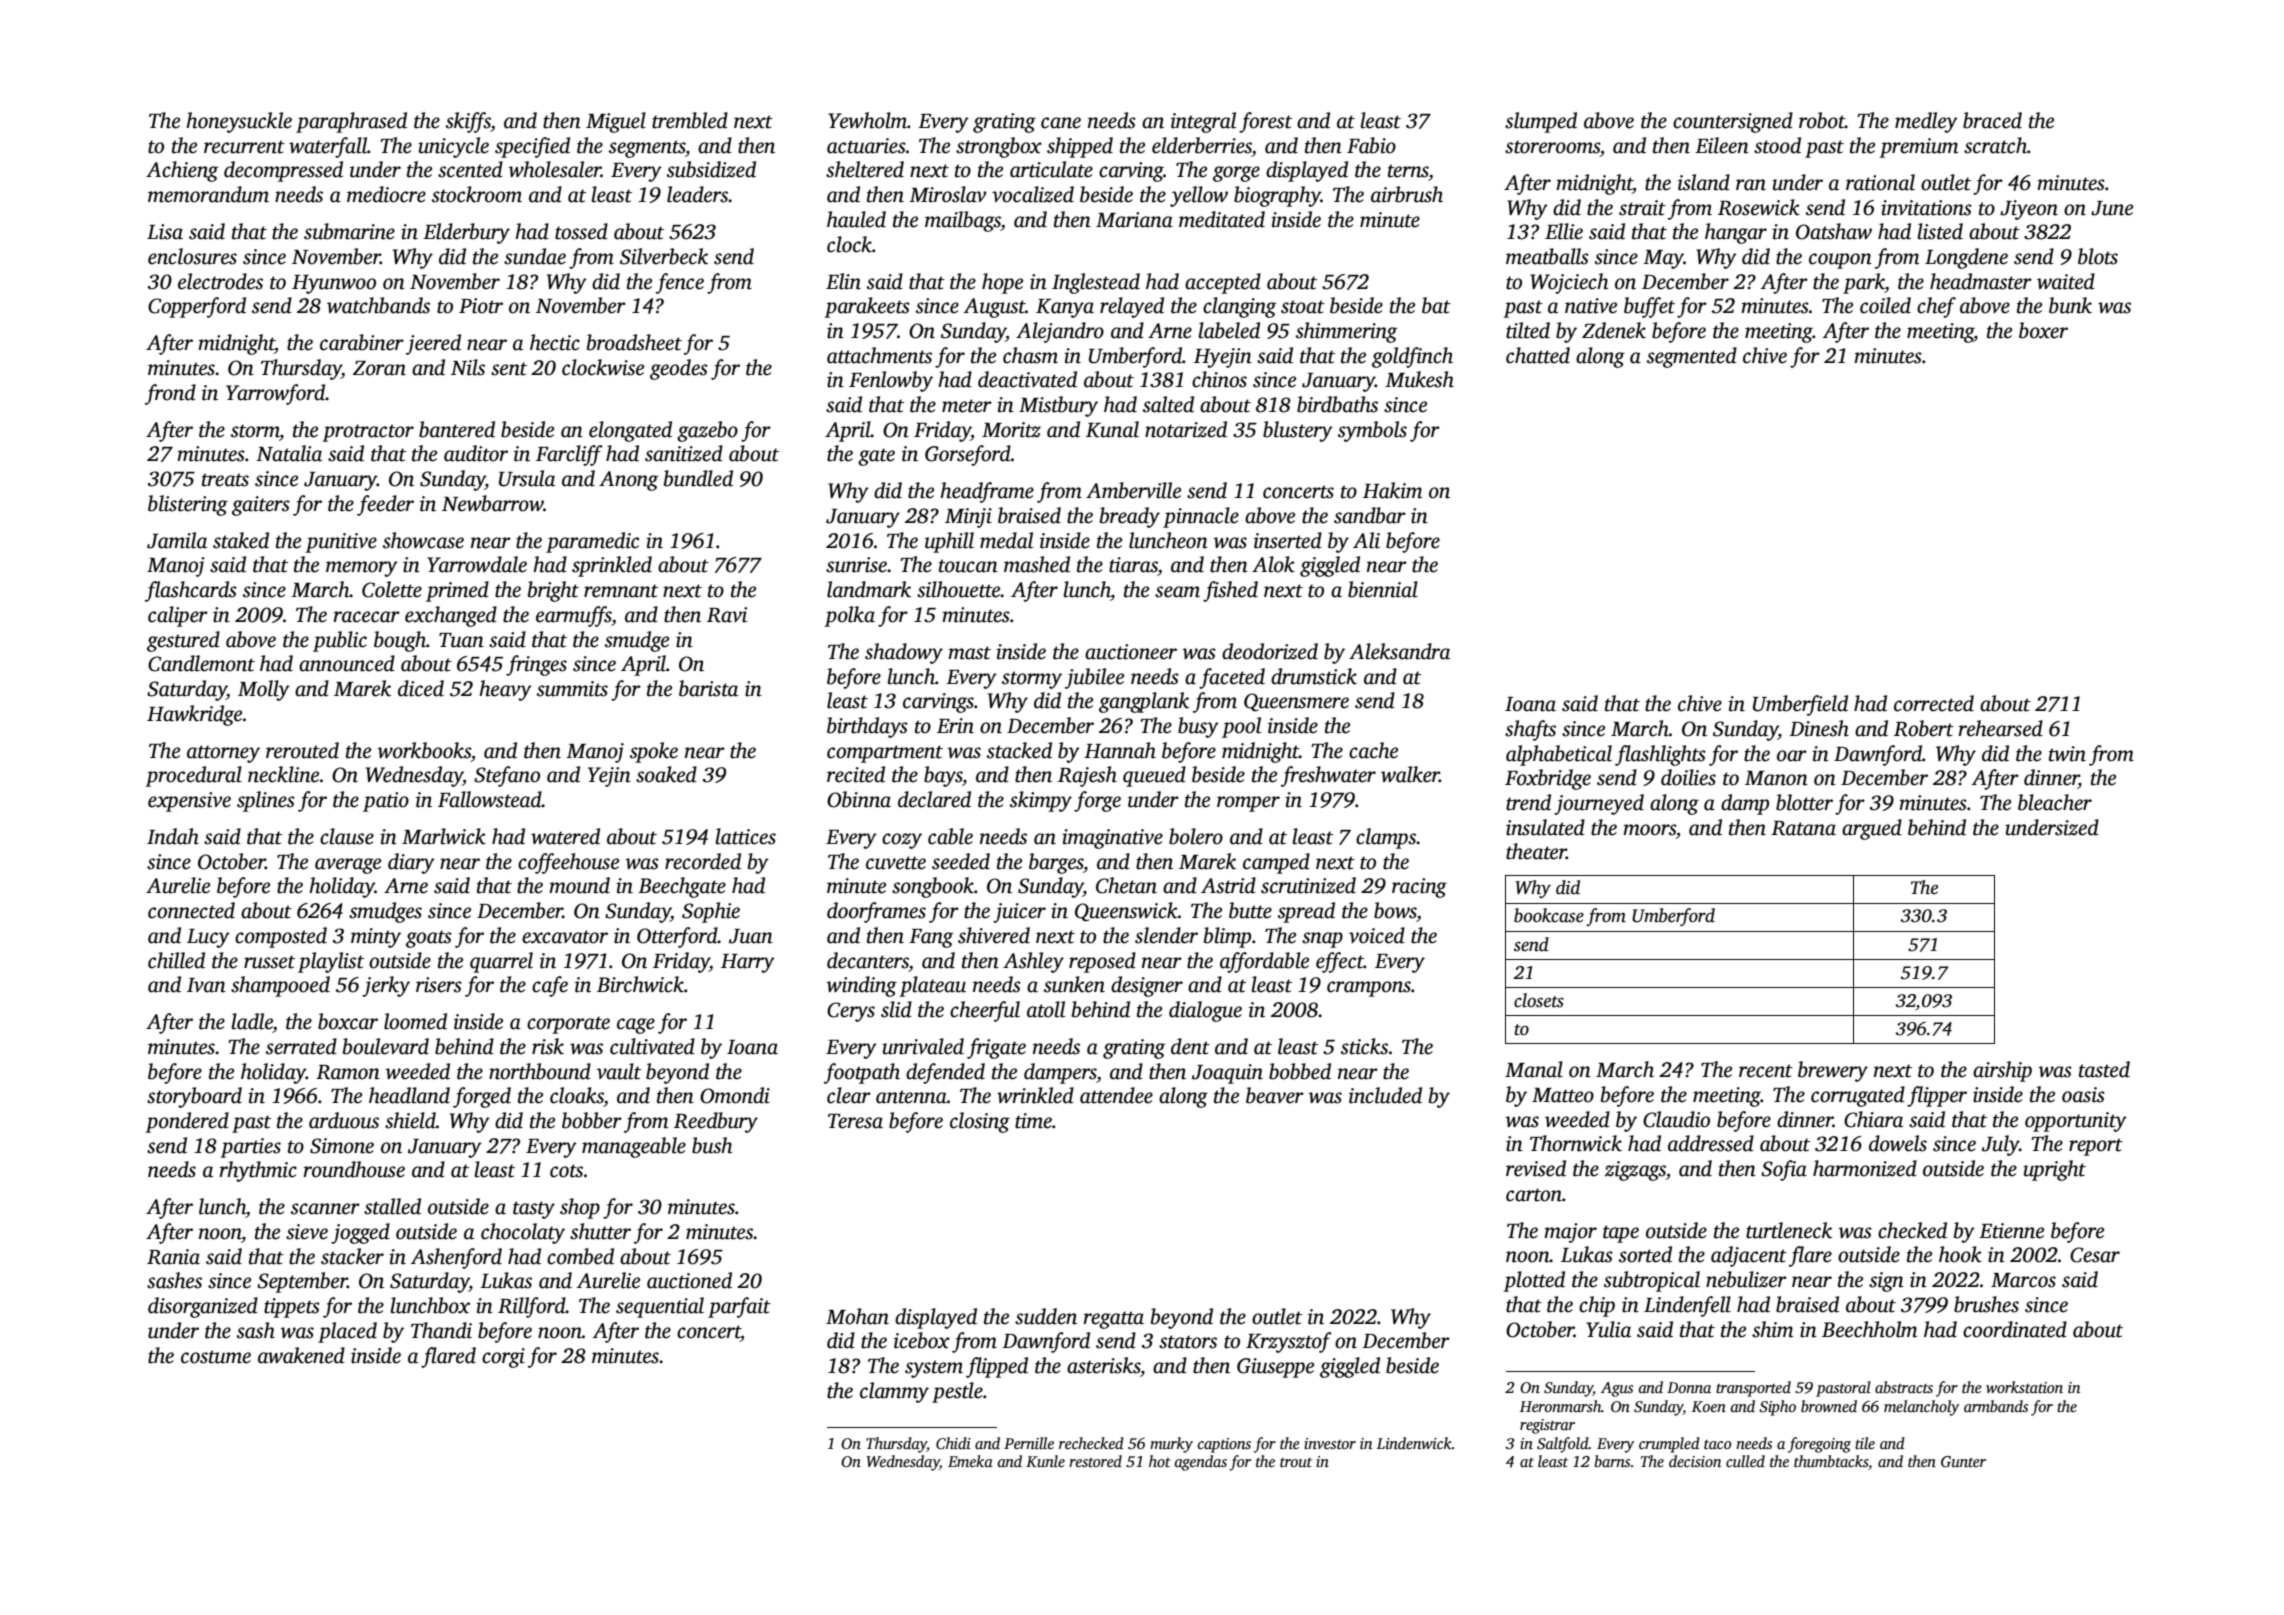 The height and width of the screenshot is (1615, 2284). I want to click on honeysuckle, so click(239, 122).
